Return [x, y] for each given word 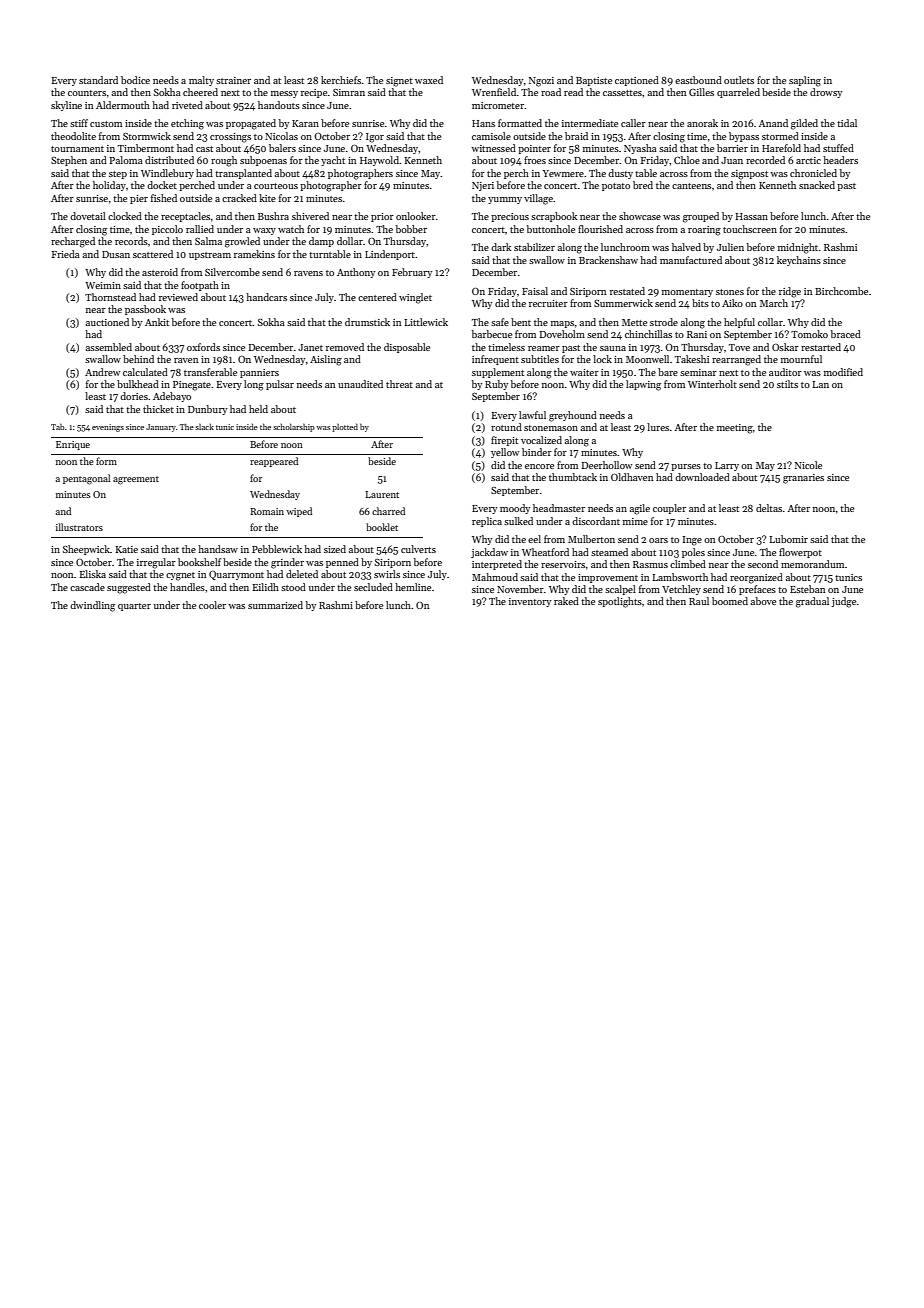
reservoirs [563, 564]
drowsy [826, 93]
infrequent [495, 360]
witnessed [493, 148]
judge [843, 602]
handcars [266, 297]
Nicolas [281, 136]
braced [846, 334]
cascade [87, 587]
